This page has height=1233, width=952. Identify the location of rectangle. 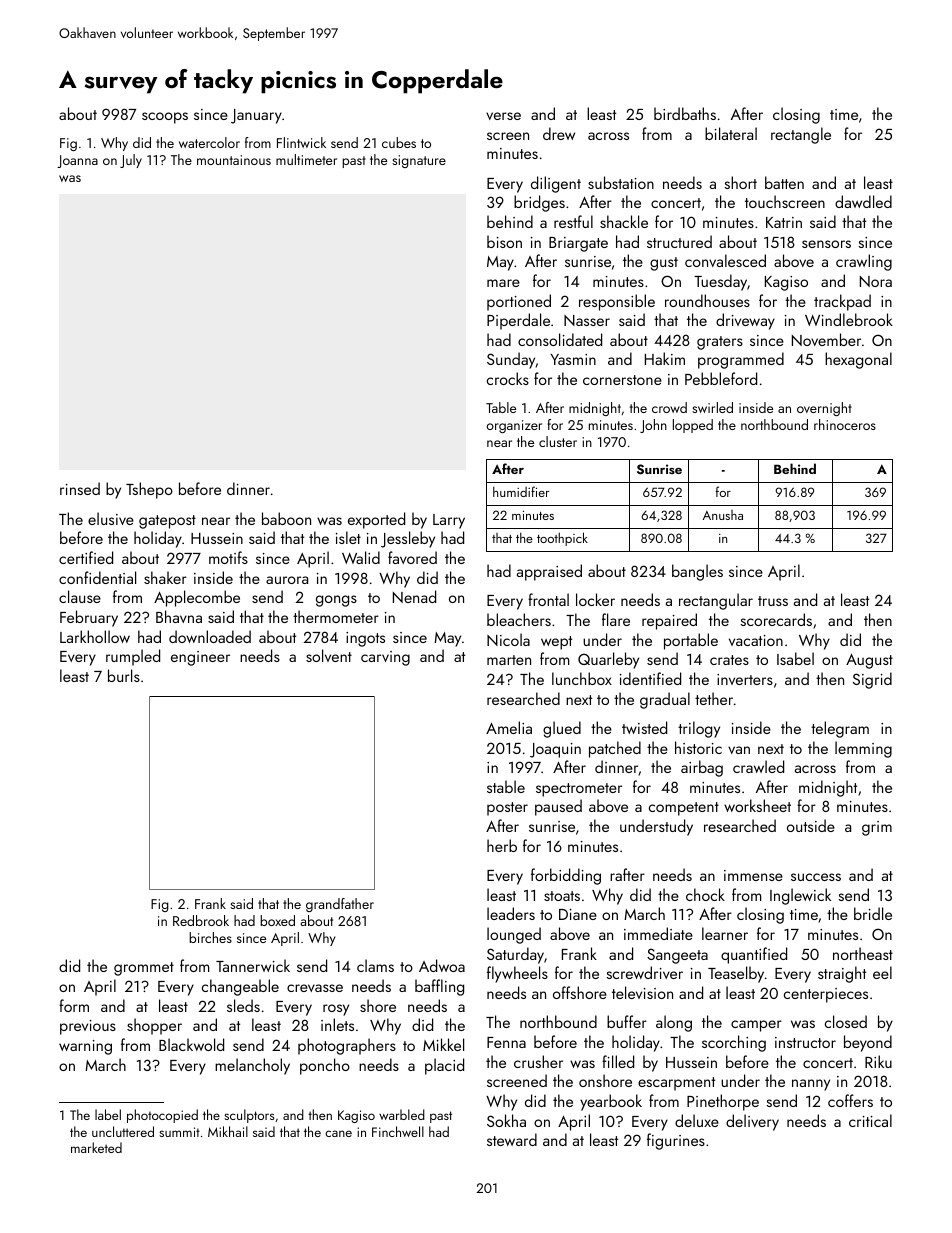
(801, 135).
